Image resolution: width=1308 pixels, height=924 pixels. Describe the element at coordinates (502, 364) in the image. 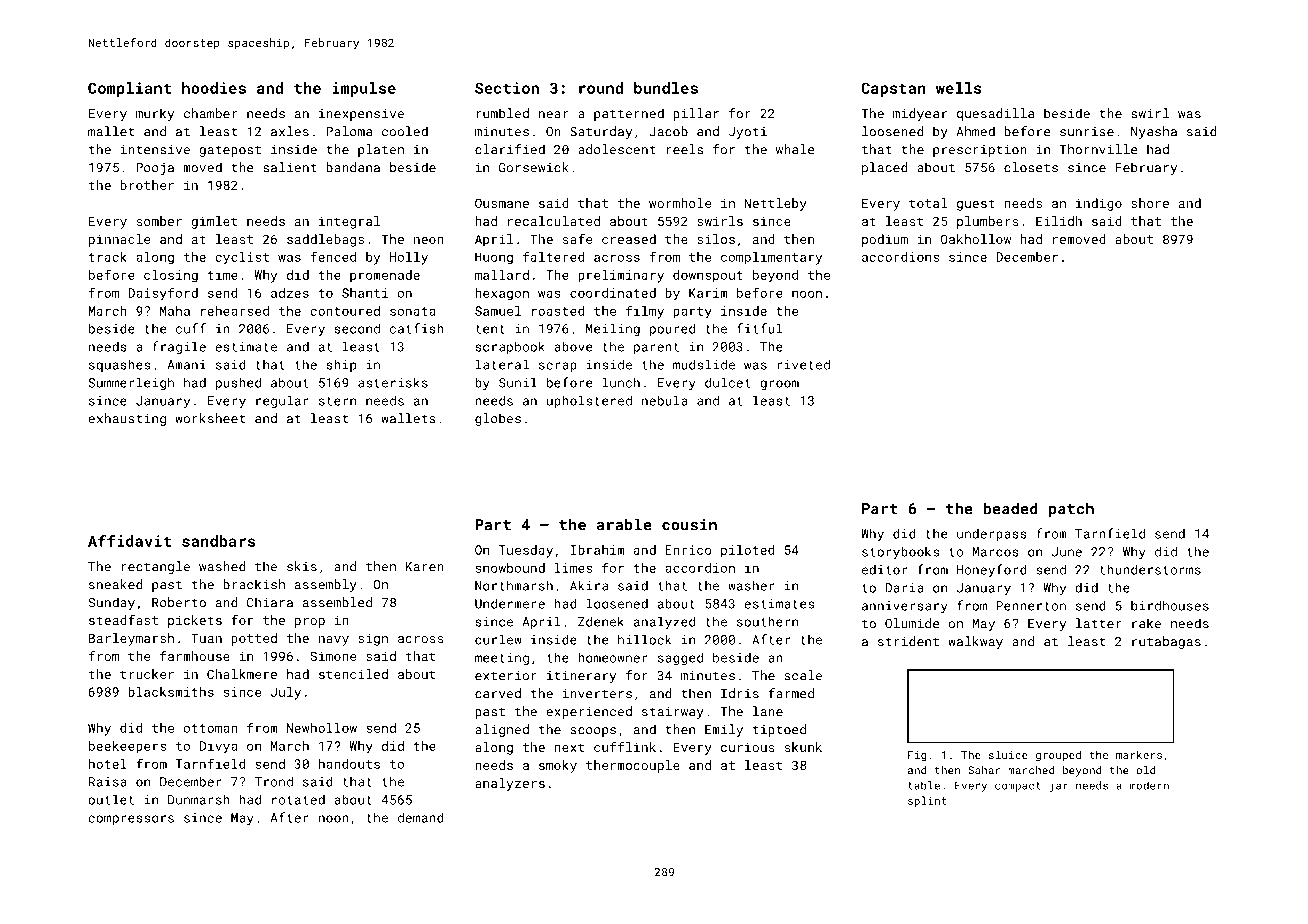

I see `lateral` at that location.
